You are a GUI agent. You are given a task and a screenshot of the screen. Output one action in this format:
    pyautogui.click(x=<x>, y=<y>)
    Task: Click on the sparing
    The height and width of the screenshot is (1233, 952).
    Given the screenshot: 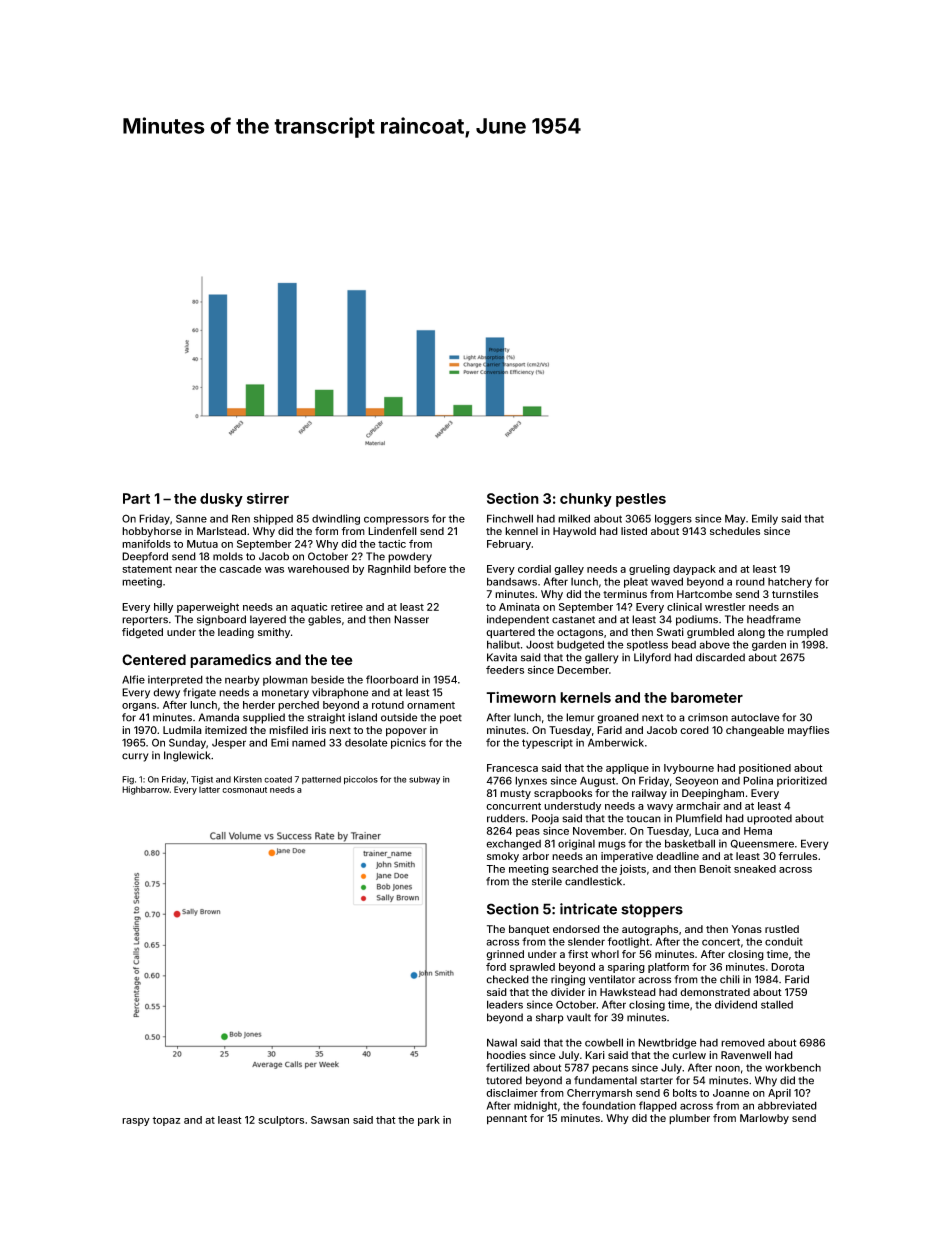 What is the action you would take?
    pyautogui.click(x=626, y=968)
